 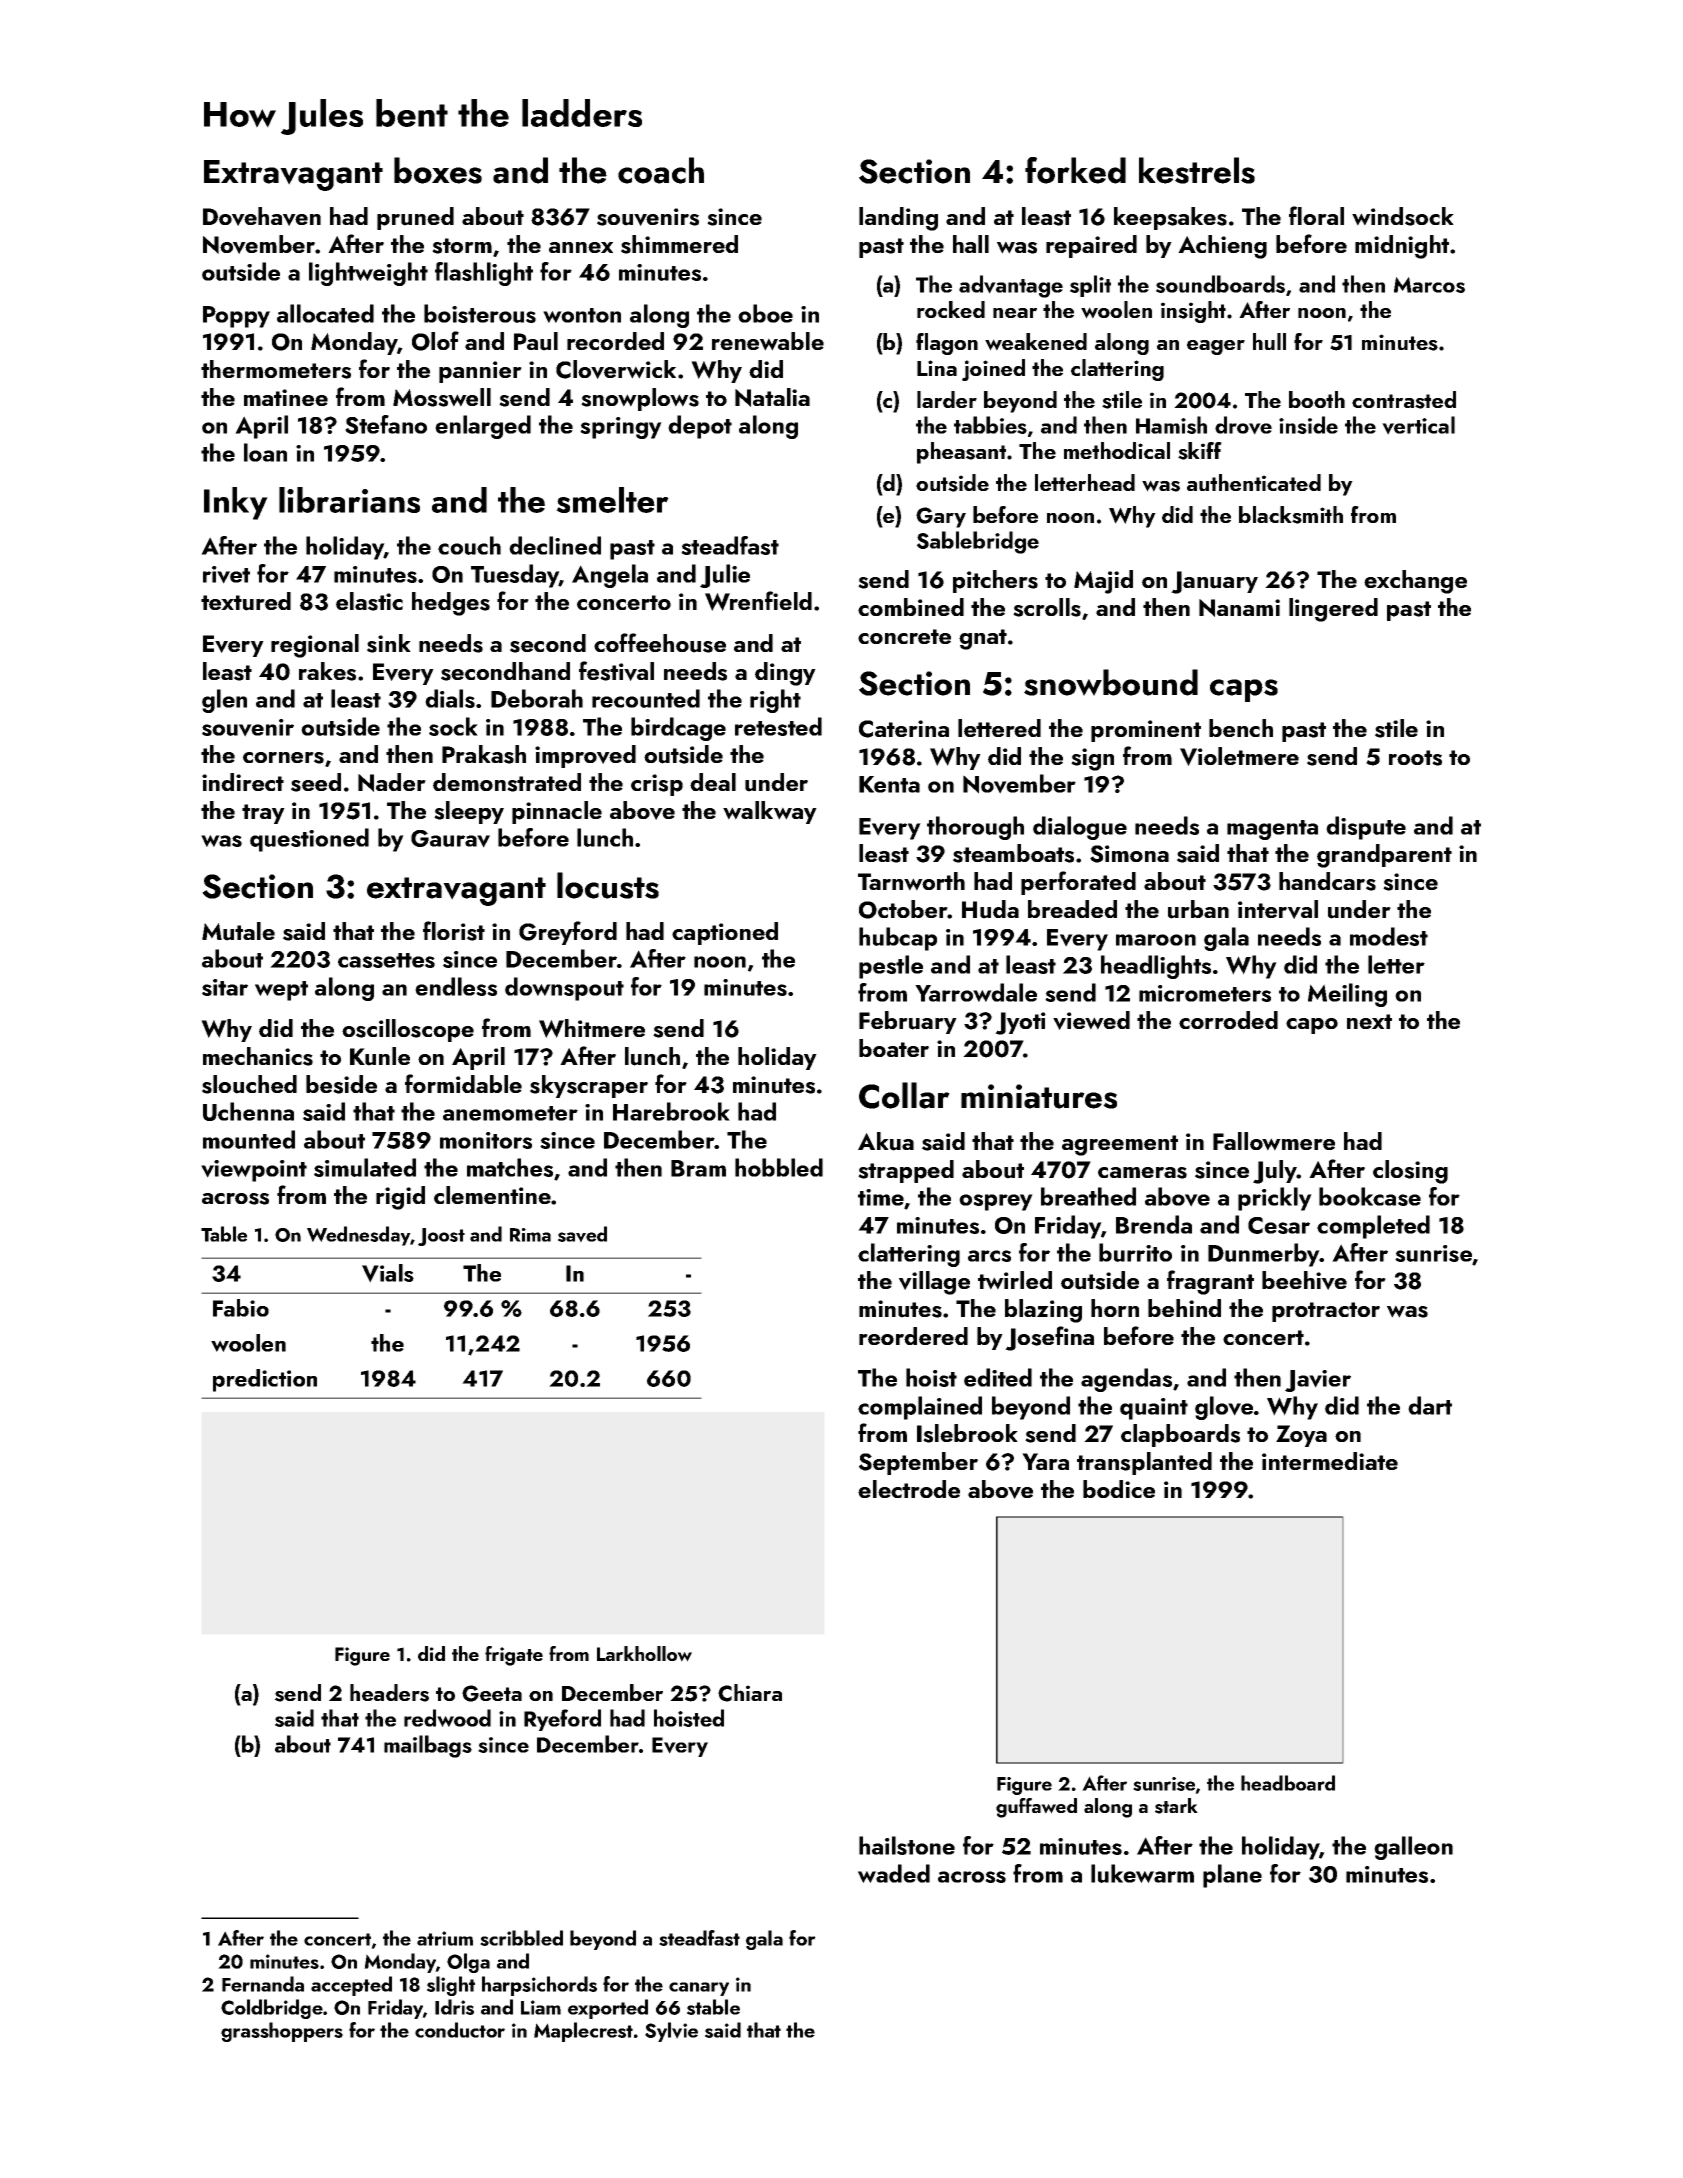 I want to click on Jyoti, so click(x=1020, y=1023).
